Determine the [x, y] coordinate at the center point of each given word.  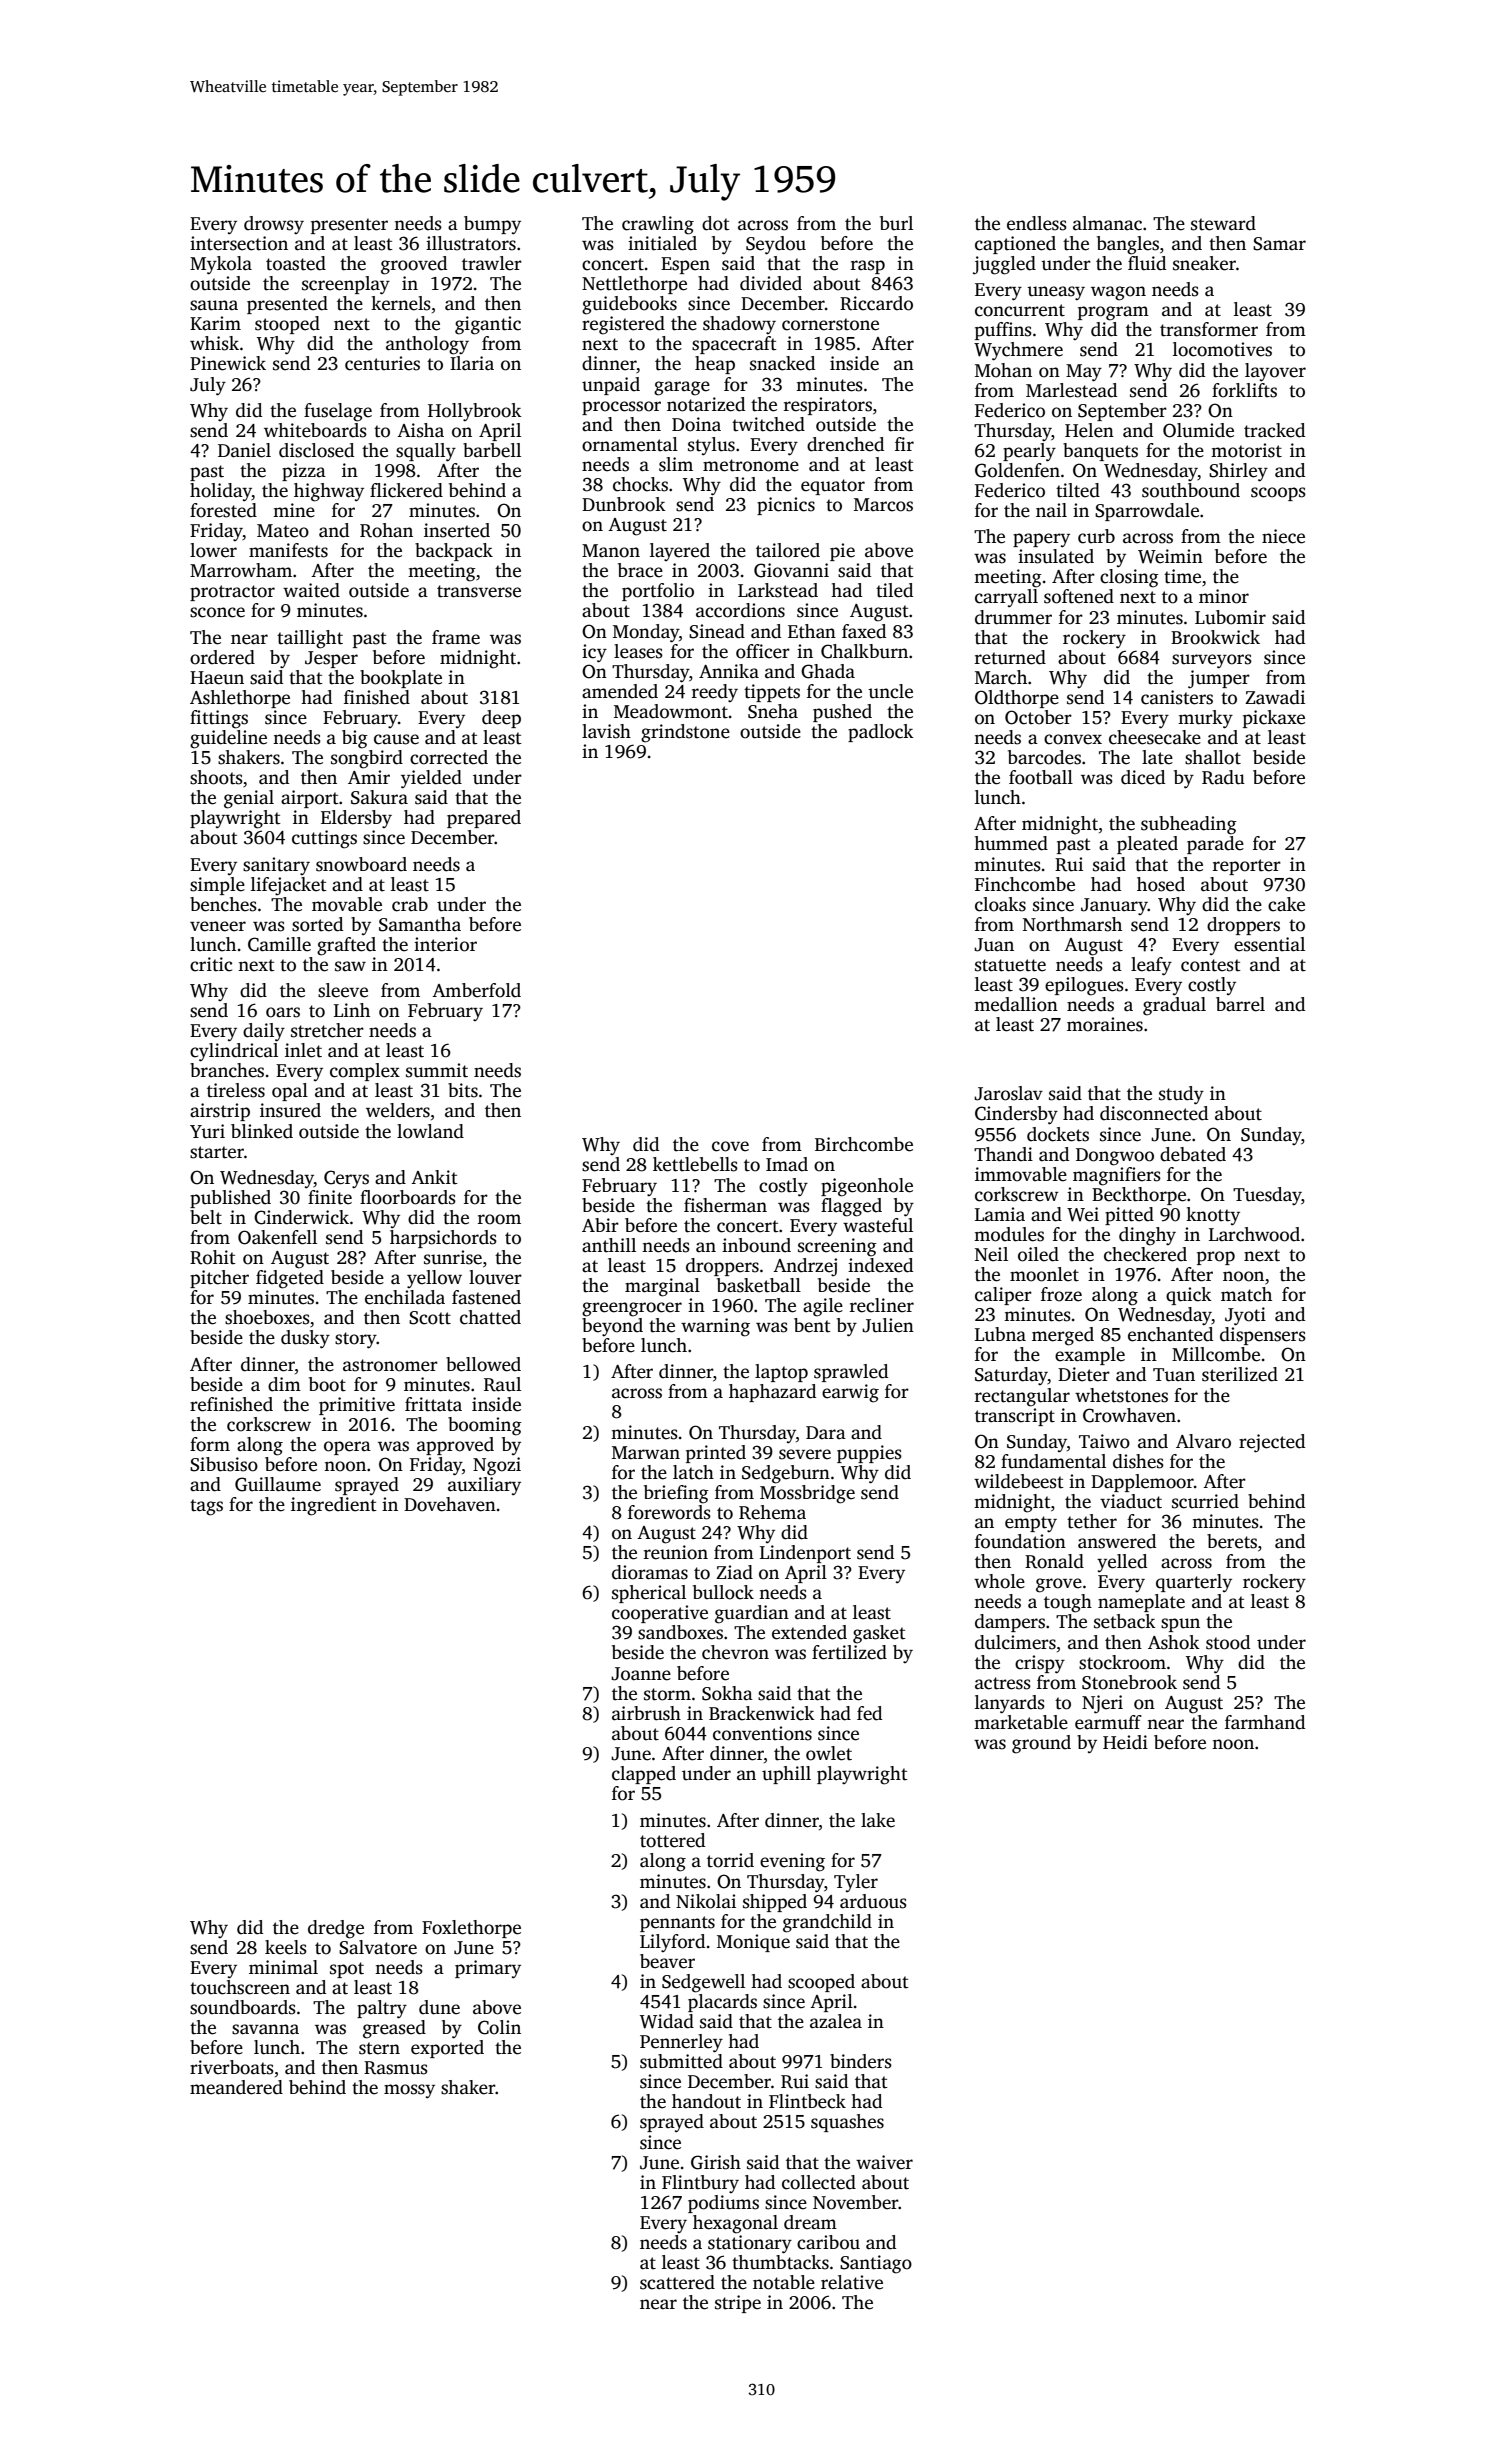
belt [206, 1217]
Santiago [876, 2264]
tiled [894, 590]
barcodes [1044, 757]
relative [852, 2282]
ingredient [334, 1506]
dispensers [1263, 1336]
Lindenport [805, 1554]
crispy [1040, 1664]
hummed [1011, 843]
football [1041, 777]
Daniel [244, 450]
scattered [677, 2282]
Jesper [331, 659]
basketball [759, 1285]
